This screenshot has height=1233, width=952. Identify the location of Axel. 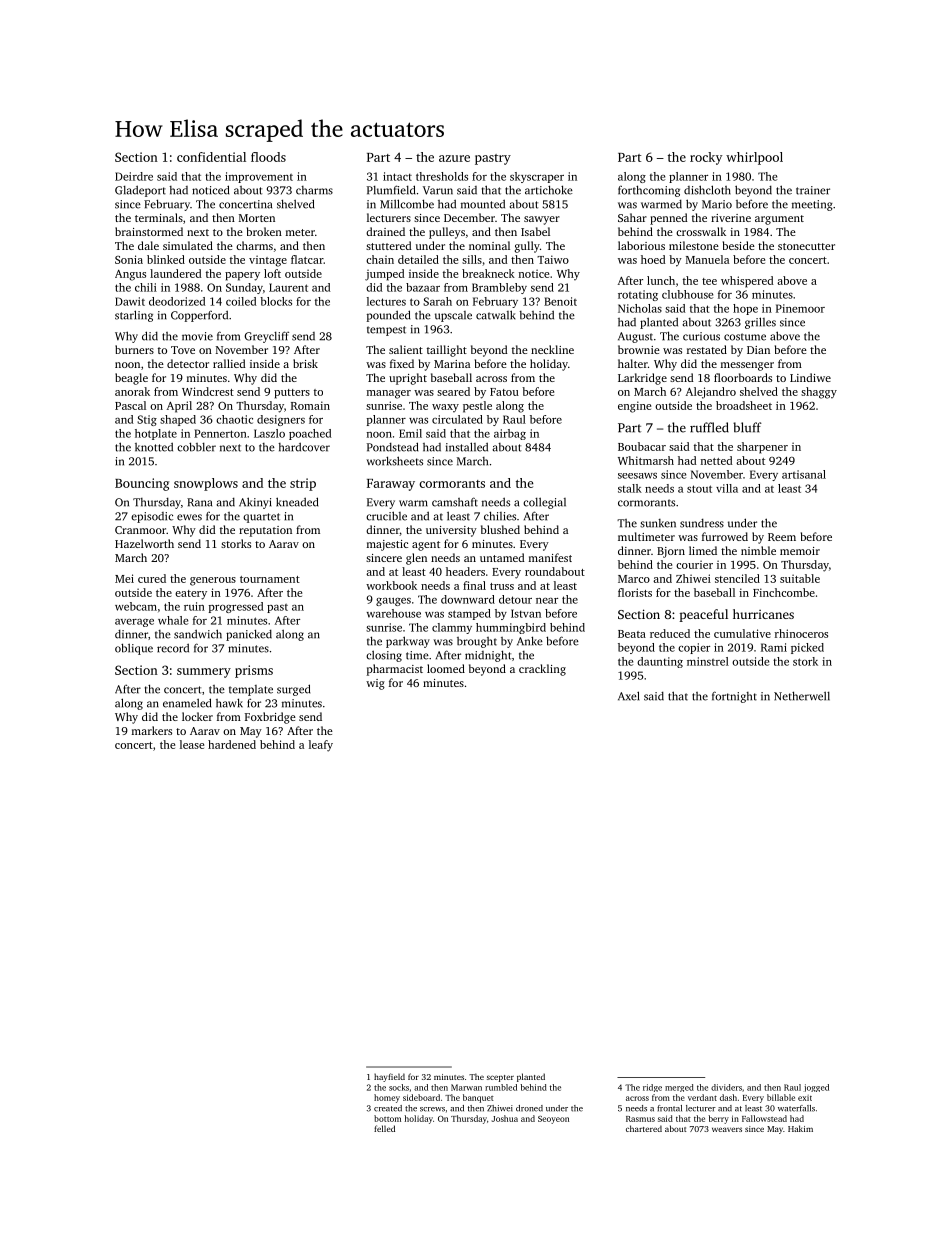
(628, 696).
